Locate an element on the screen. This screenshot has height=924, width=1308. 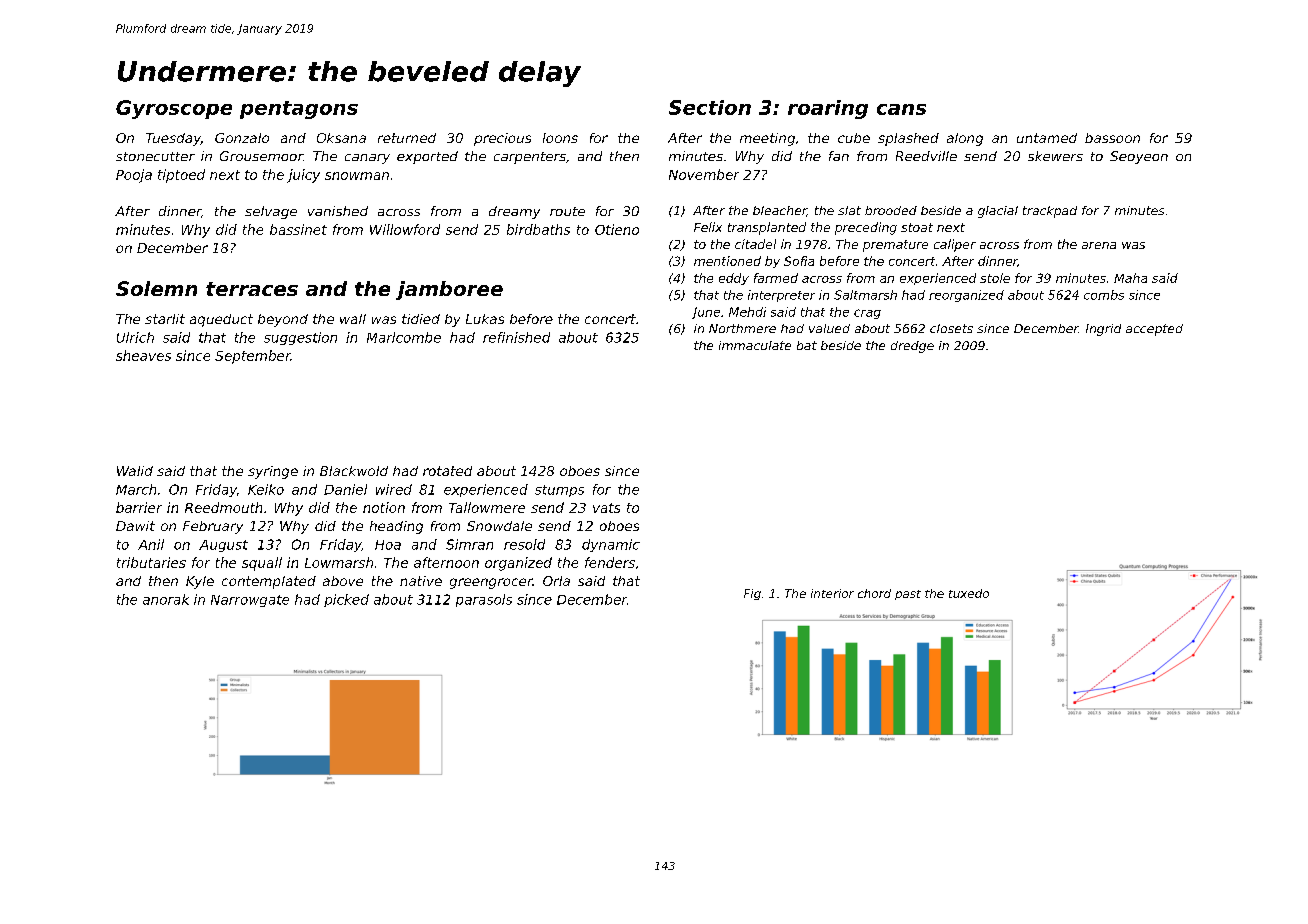
Gyroscope is located at coordinates (174, 109).
